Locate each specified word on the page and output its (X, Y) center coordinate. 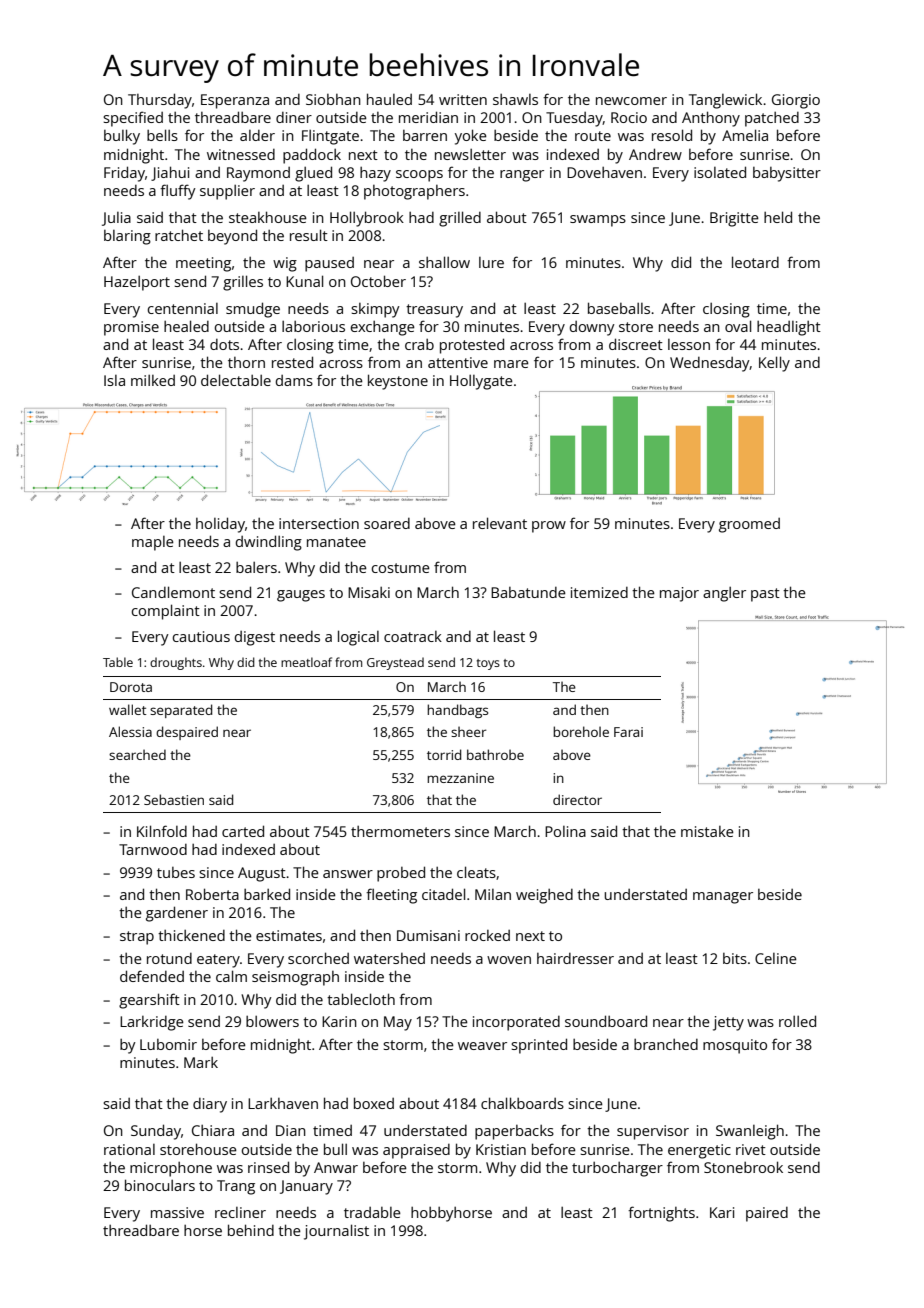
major (679, 594)
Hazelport (137, 283)
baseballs (619, 308)
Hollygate (481, 382)
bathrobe (495, 754)
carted (243, 831)
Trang (236, 1187)
